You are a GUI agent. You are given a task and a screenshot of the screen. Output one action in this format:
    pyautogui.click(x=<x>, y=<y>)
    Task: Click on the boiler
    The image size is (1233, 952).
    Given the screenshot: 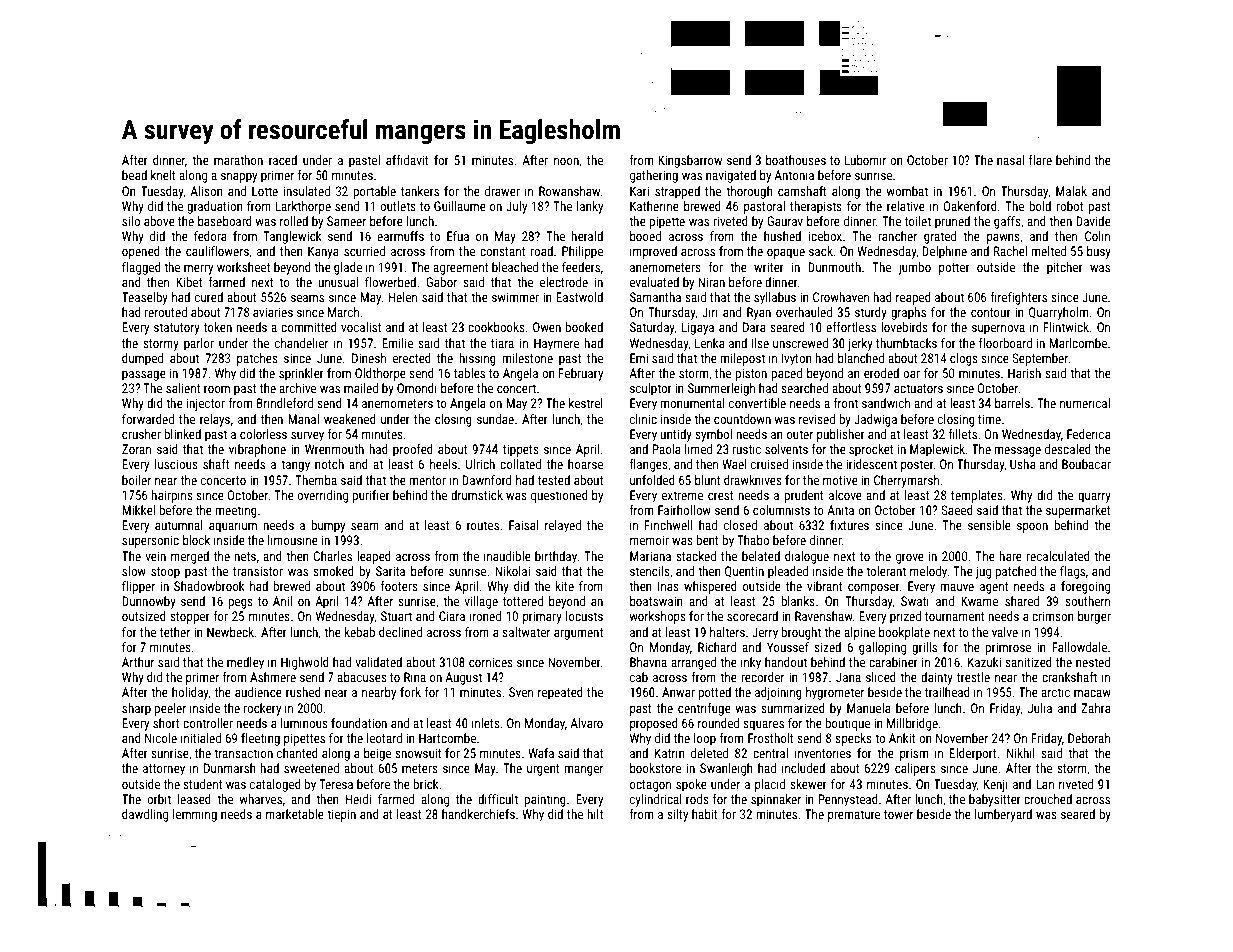 What is the action you would take?
    pyautogui.click(x=136, y=480)
